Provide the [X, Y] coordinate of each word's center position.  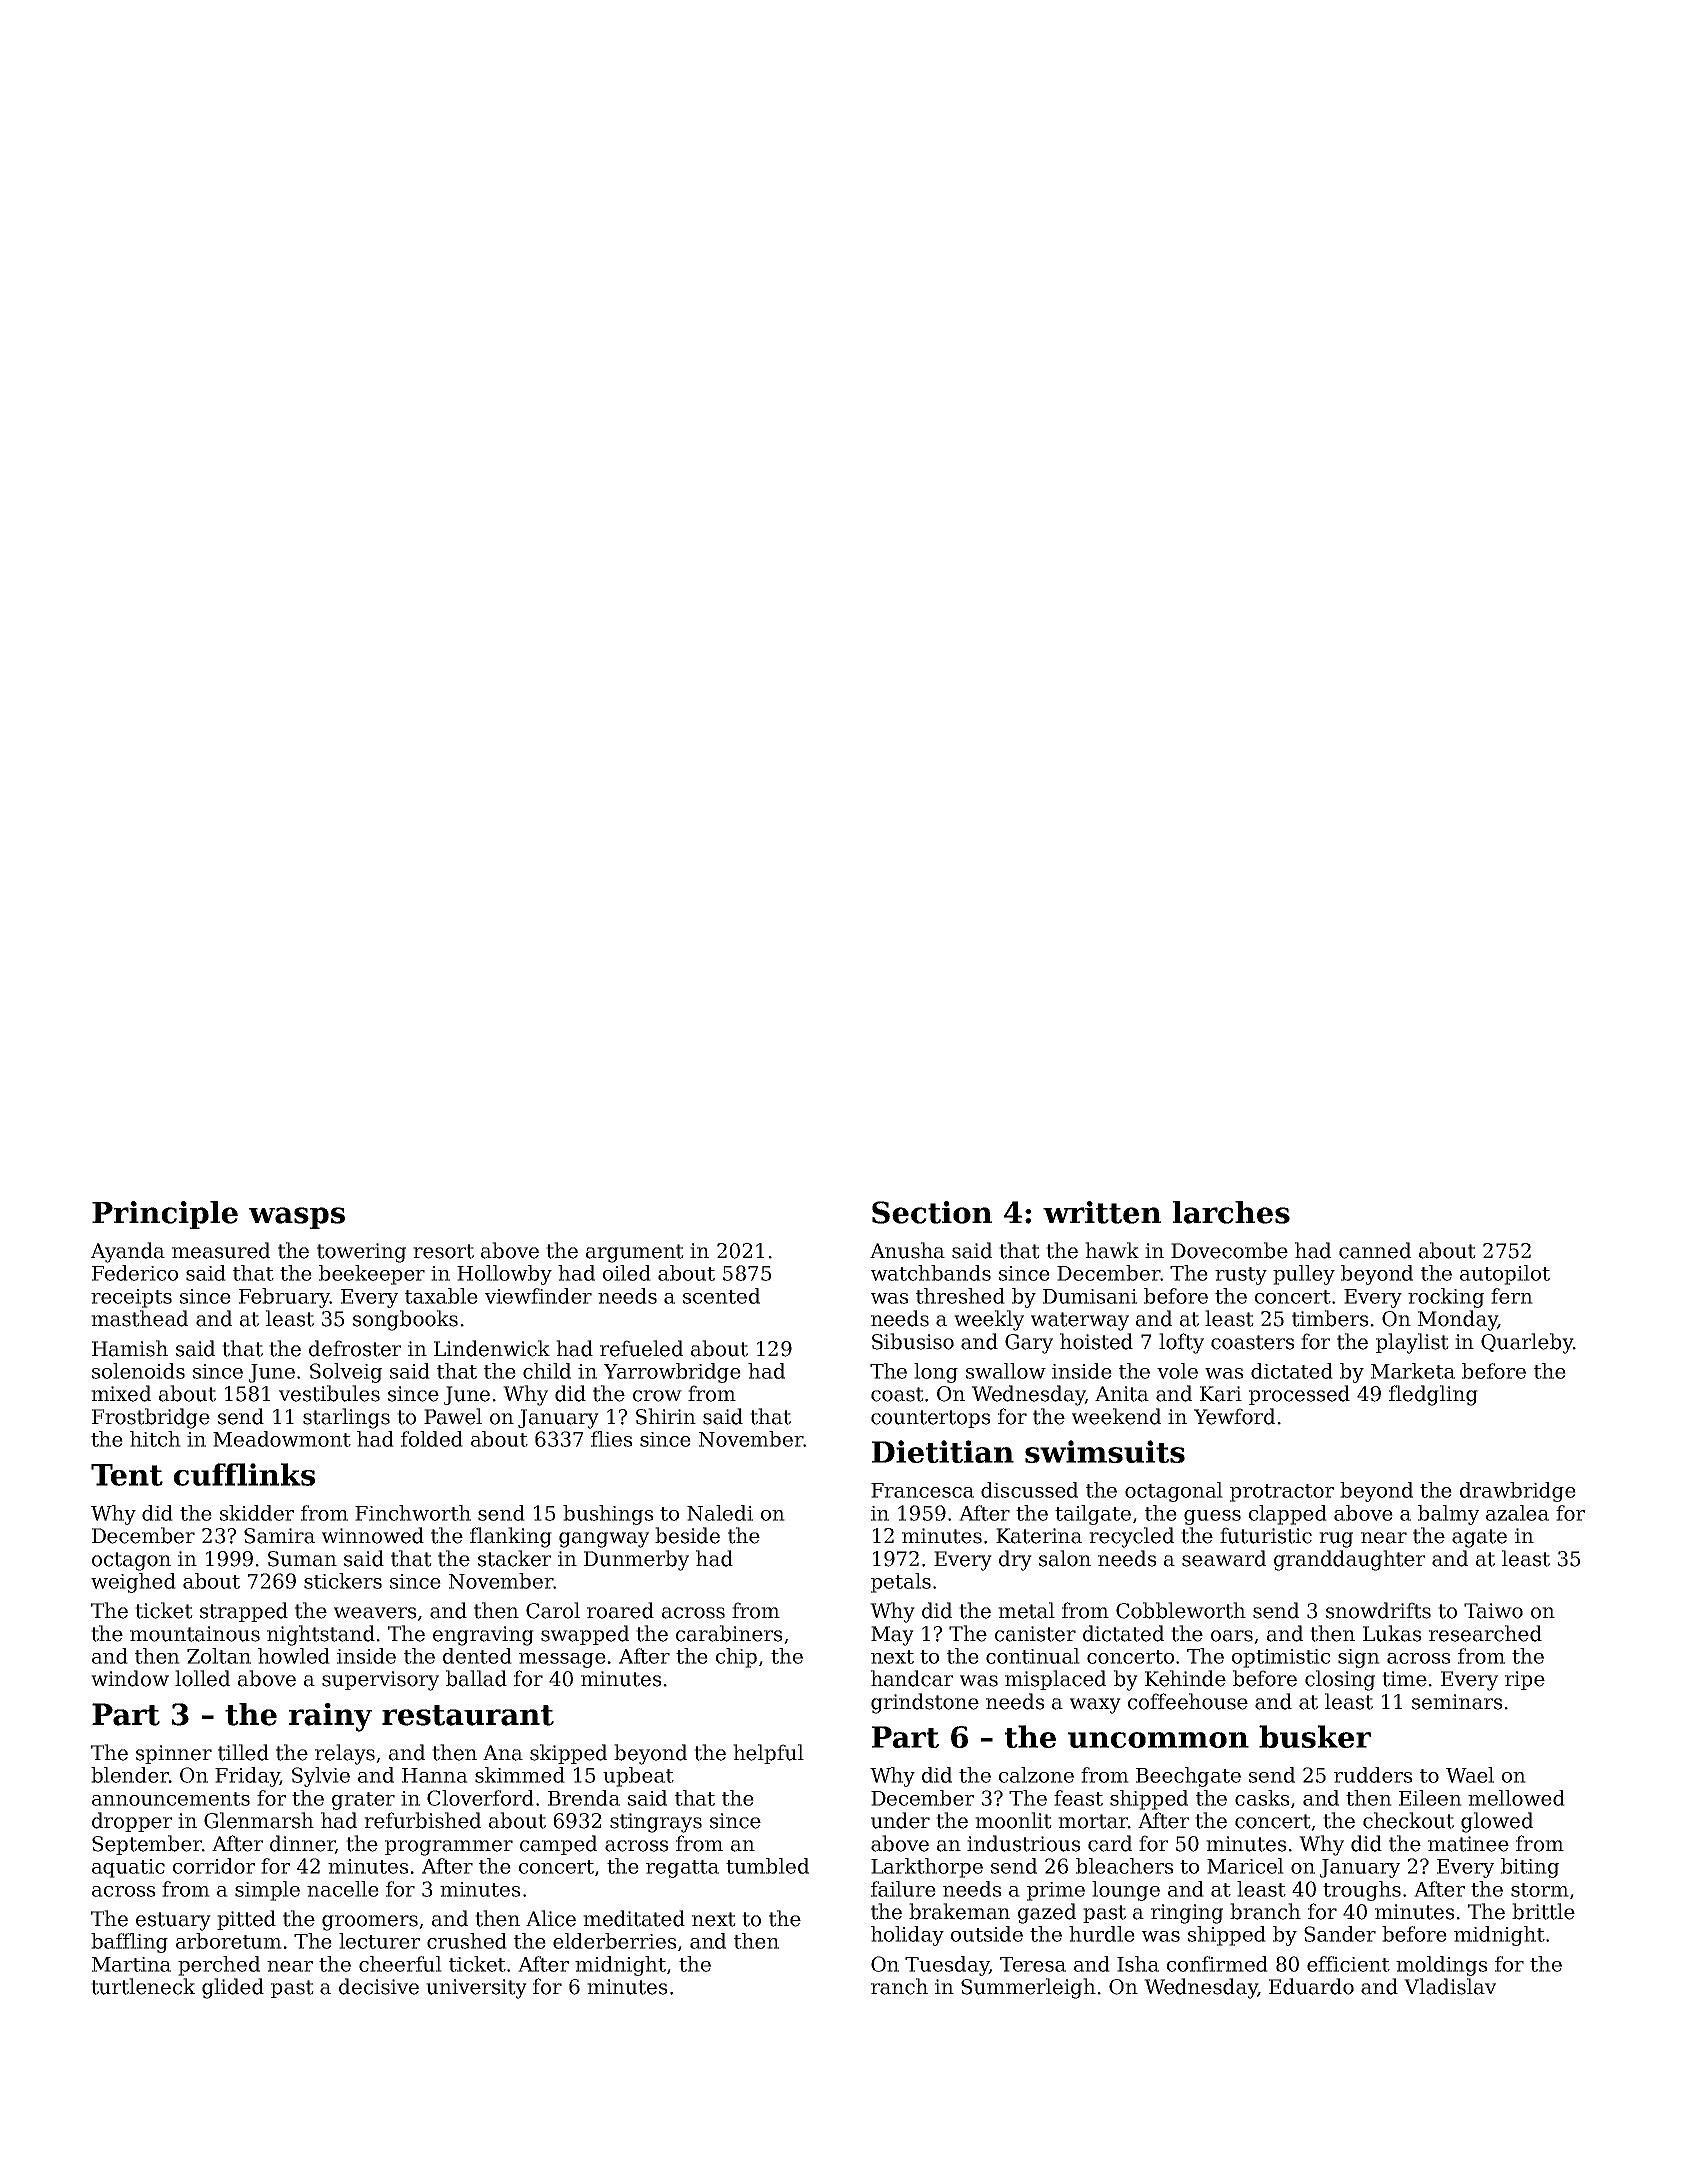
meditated [634, 1918]
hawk [1112, 1250]
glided [233, 1988]
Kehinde [1185, 1678]
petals [901, 1583]
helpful [768, 1754]
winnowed [373, 1535]
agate [1479, 1538]
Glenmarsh [259, 1820]
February [284, 1298]
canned [1375, 1250]
